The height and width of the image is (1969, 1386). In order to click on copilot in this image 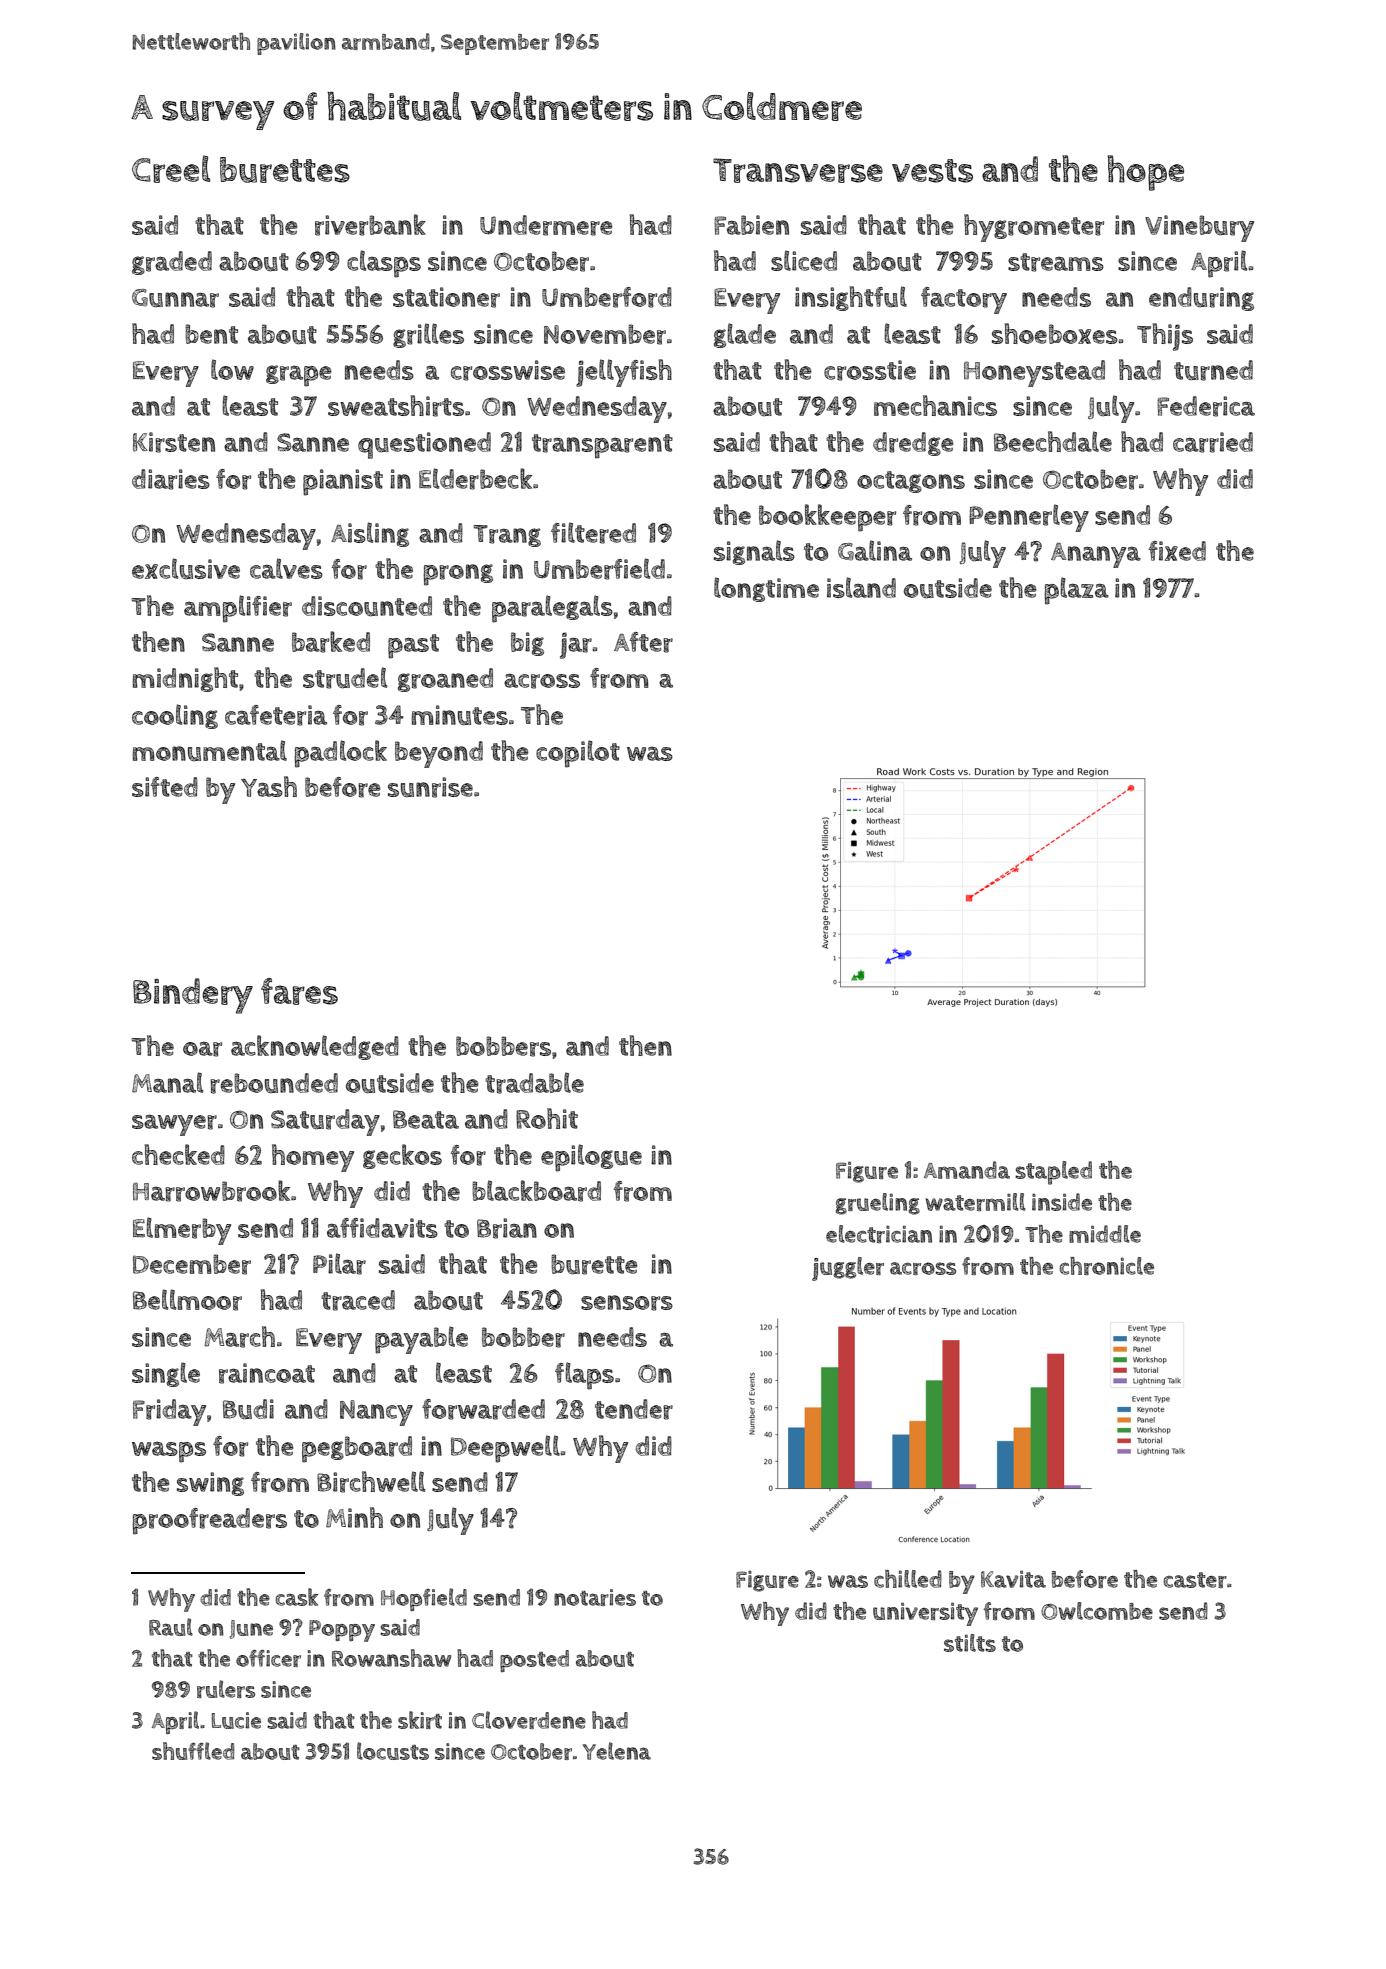, I will do `click(578, 754)`.
